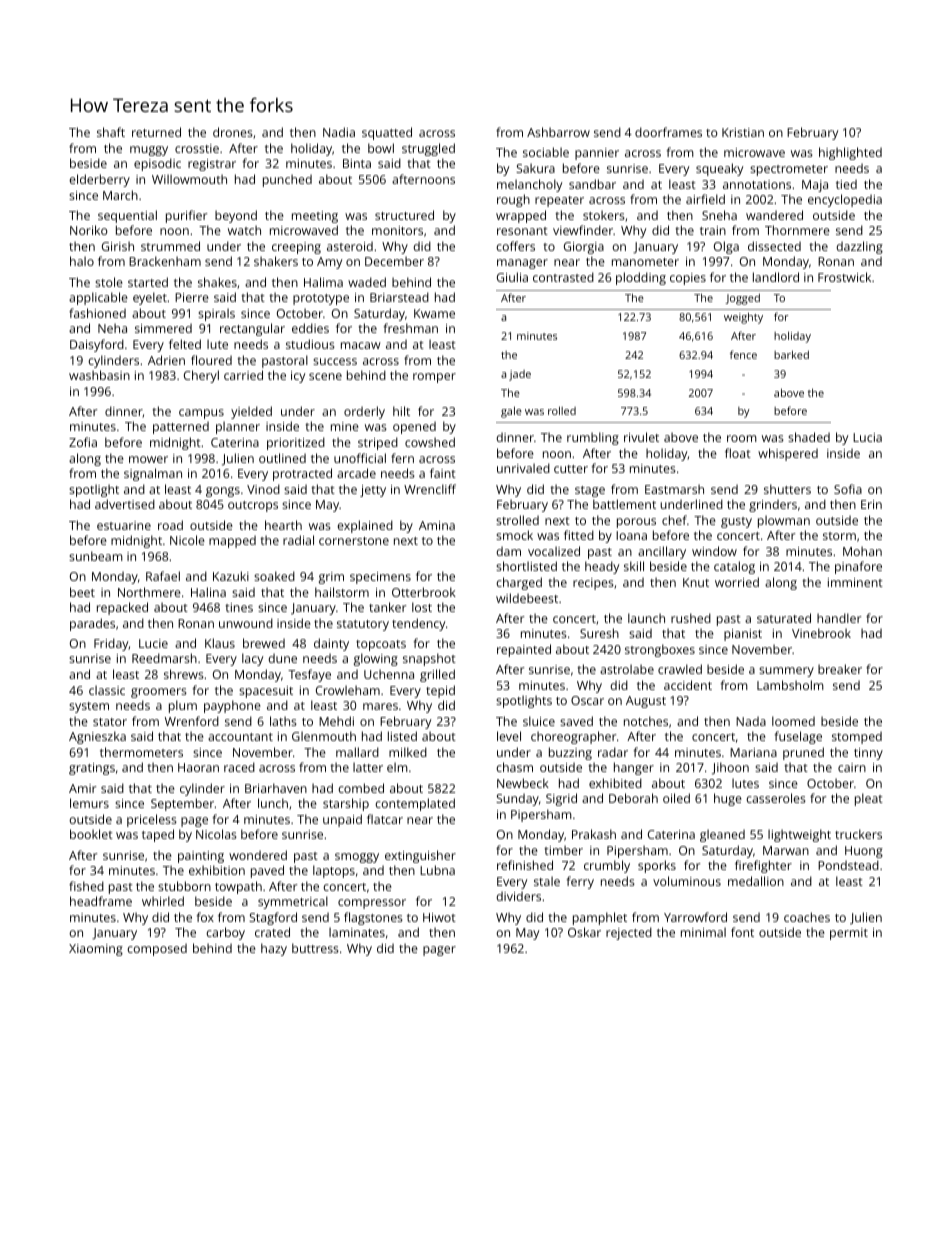 The height and width of the screenshot is (1233, 952). What do you see at coordinates (283, 721) in the screenshot?
I see `laths` at bounding box center [283, 721].
